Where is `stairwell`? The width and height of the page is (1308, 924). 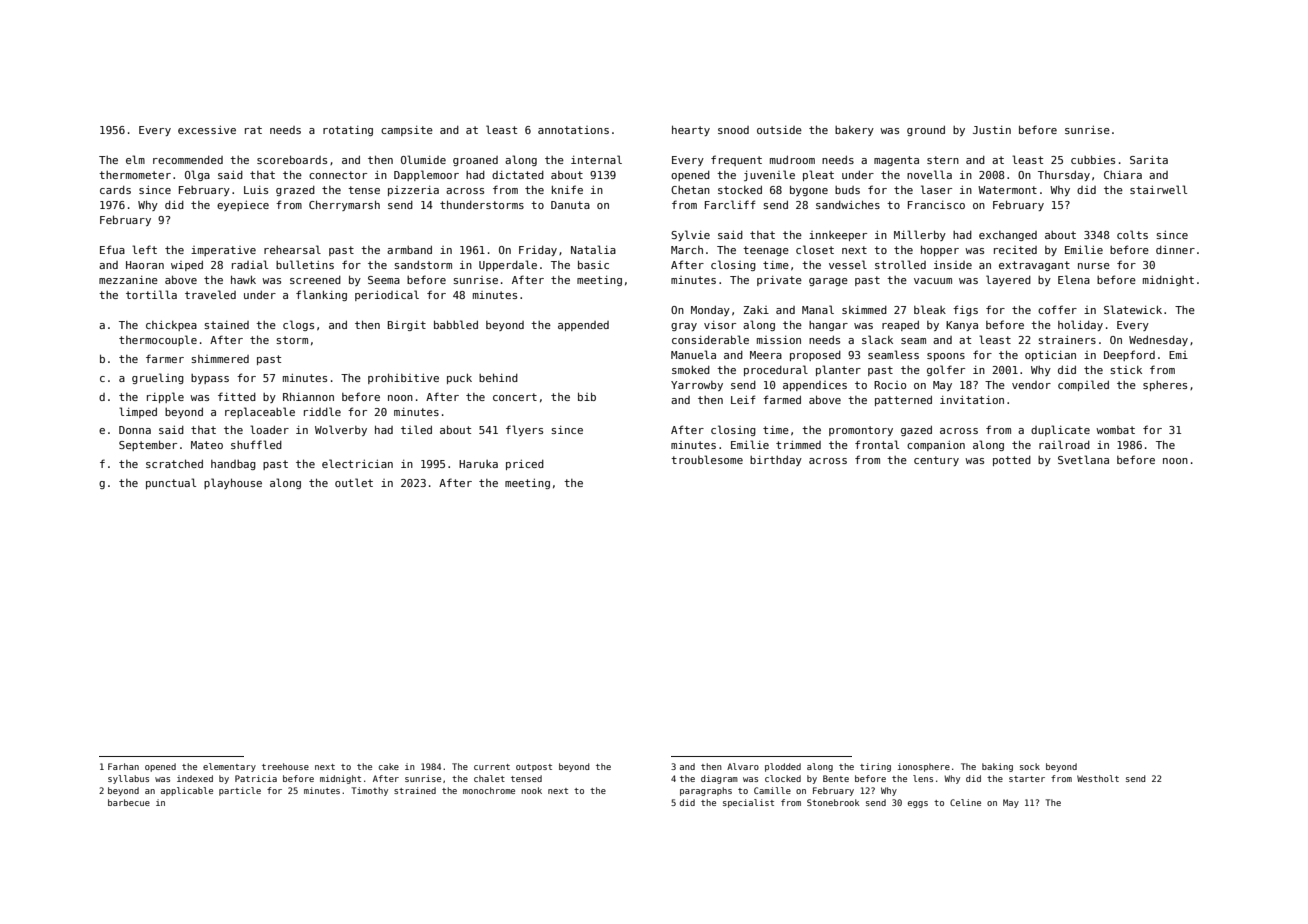
stairwell is located at coordinates (1158, 189).
